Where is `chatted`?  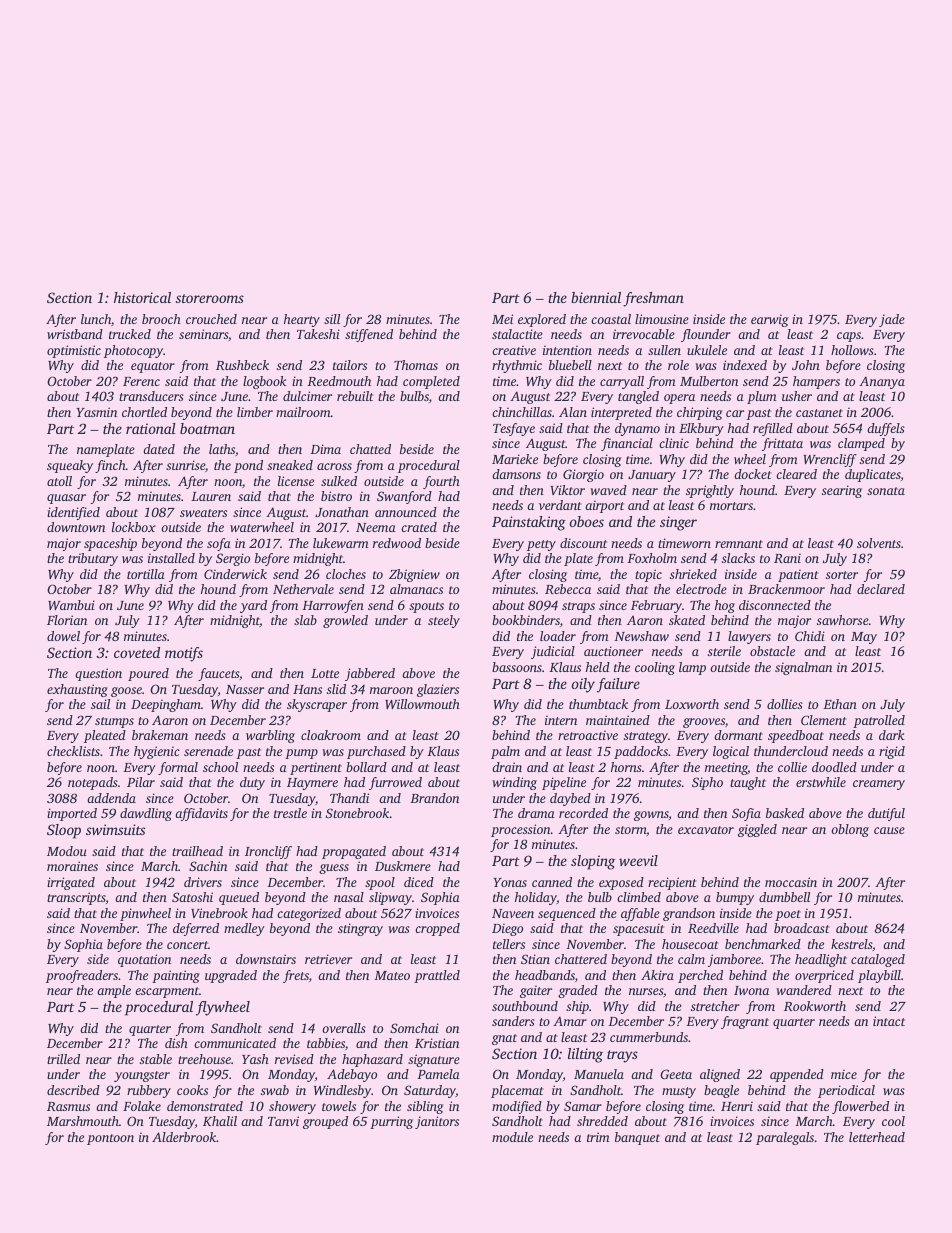
chatted is located at coordinates (370, 449).
